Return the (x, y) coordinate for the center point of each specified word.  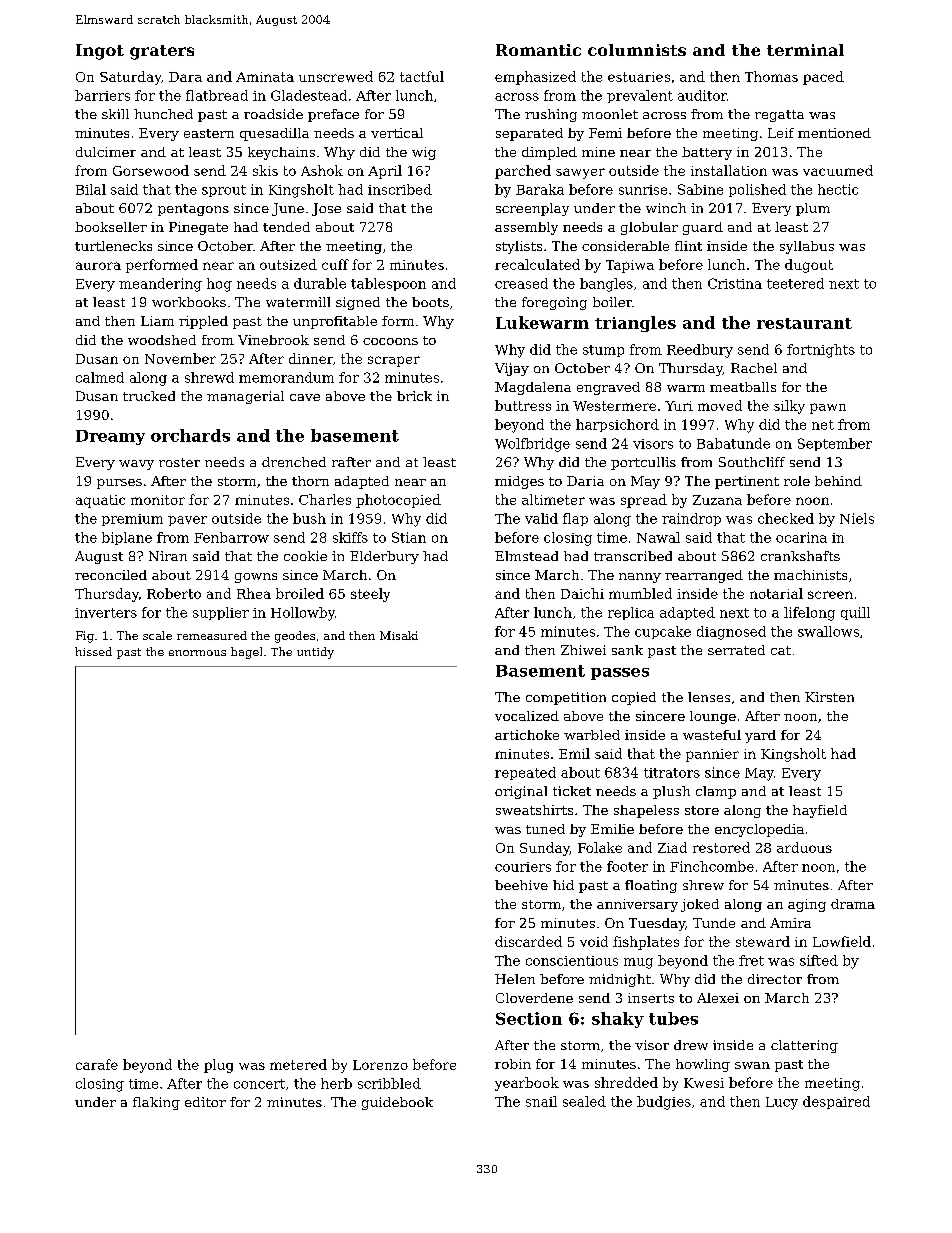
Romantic (538, 50)
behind (838, 481)
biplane (127, 538)
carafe (97, 1064)
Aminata (265, 77)
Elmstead (526, 556)
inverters (106, 613)
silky (789, 407)
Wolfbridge (532, 445)
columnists (637, 50)
